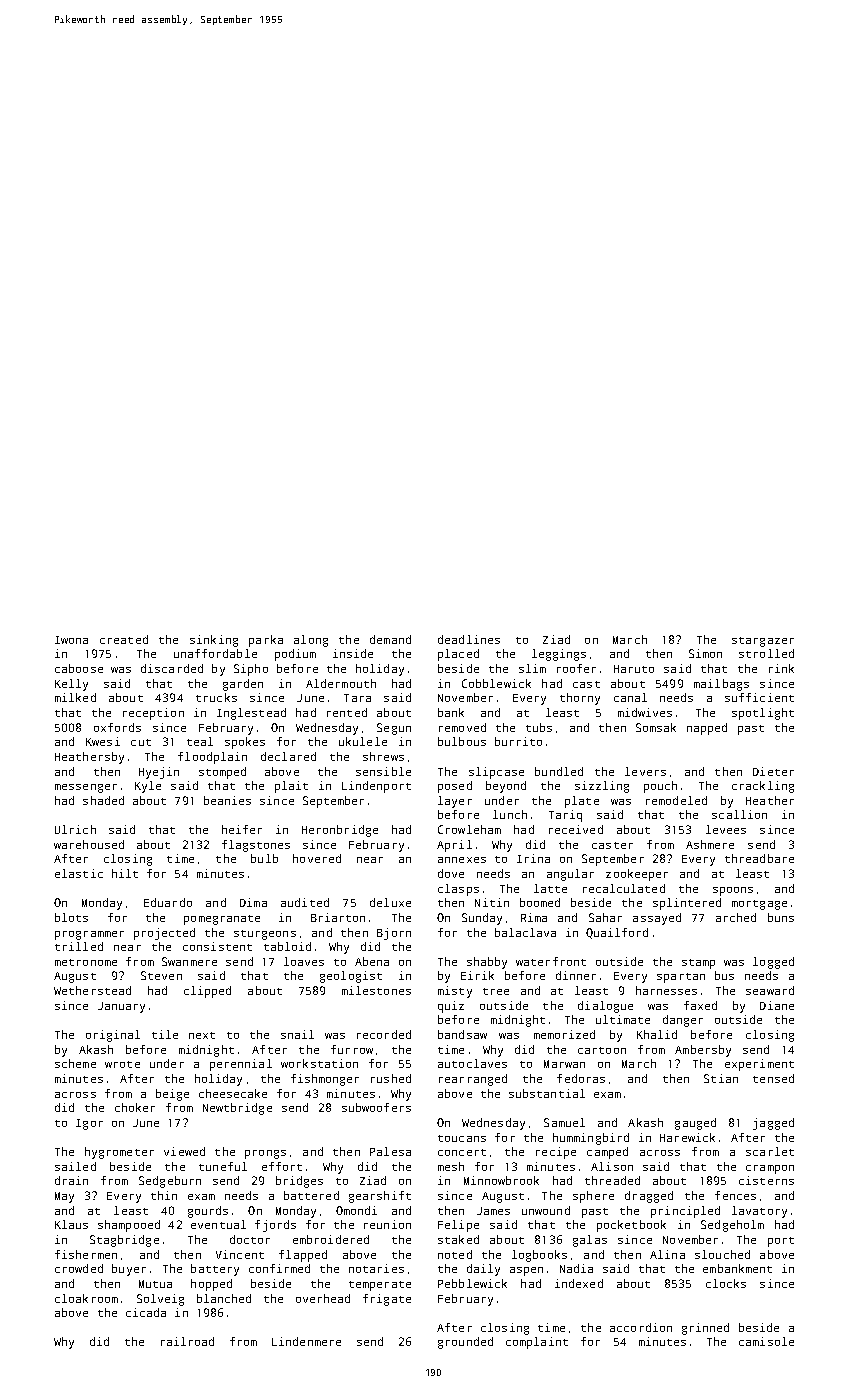  What do you see at coordinates (305, 902) in the document?
I see `audited` at bounding box center [305, 902].
